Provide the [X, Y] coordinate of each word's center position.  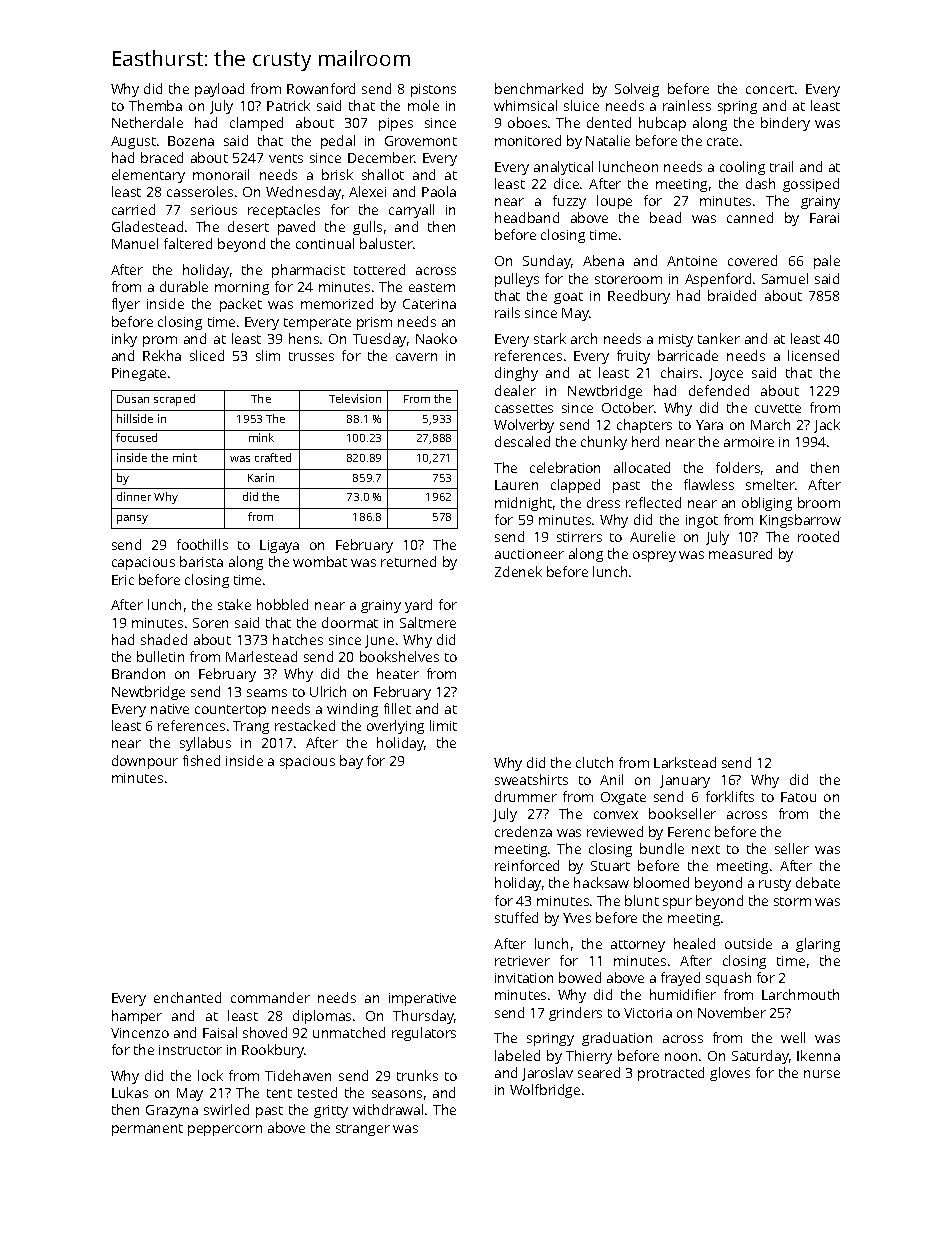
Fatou [798, 797]
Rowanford [321, 88]
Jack [827, 426]
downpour [145, 762]
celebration [565, 467]
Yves [577, 918]
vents [286, 158]
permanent [147, 1130]
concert [770, 89]
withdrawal [388, 1109]
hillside [135, 418]
